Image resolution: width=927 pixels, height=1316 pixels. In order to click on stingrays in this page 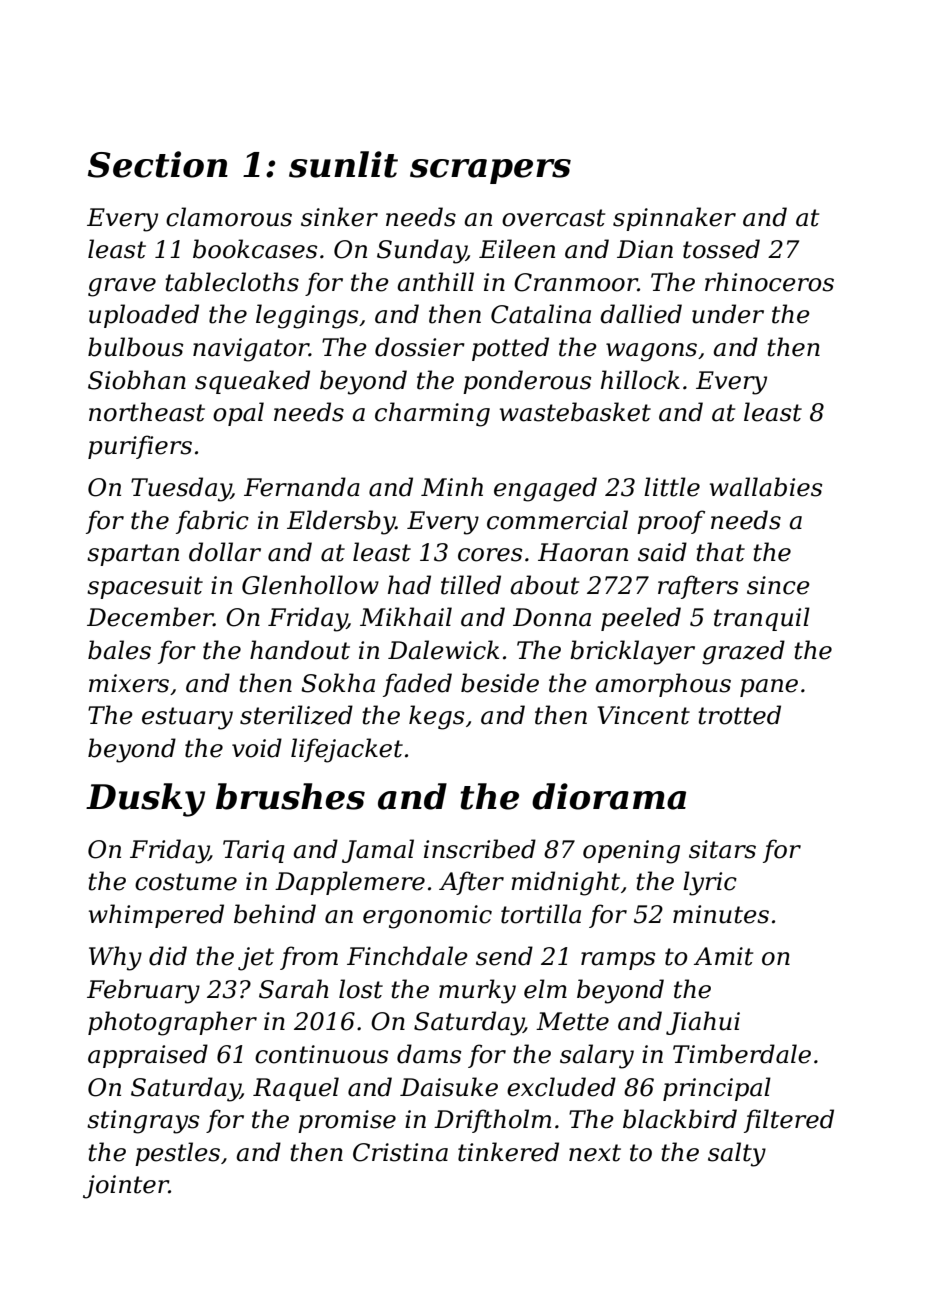, I will do `click(143, 1122)`.
